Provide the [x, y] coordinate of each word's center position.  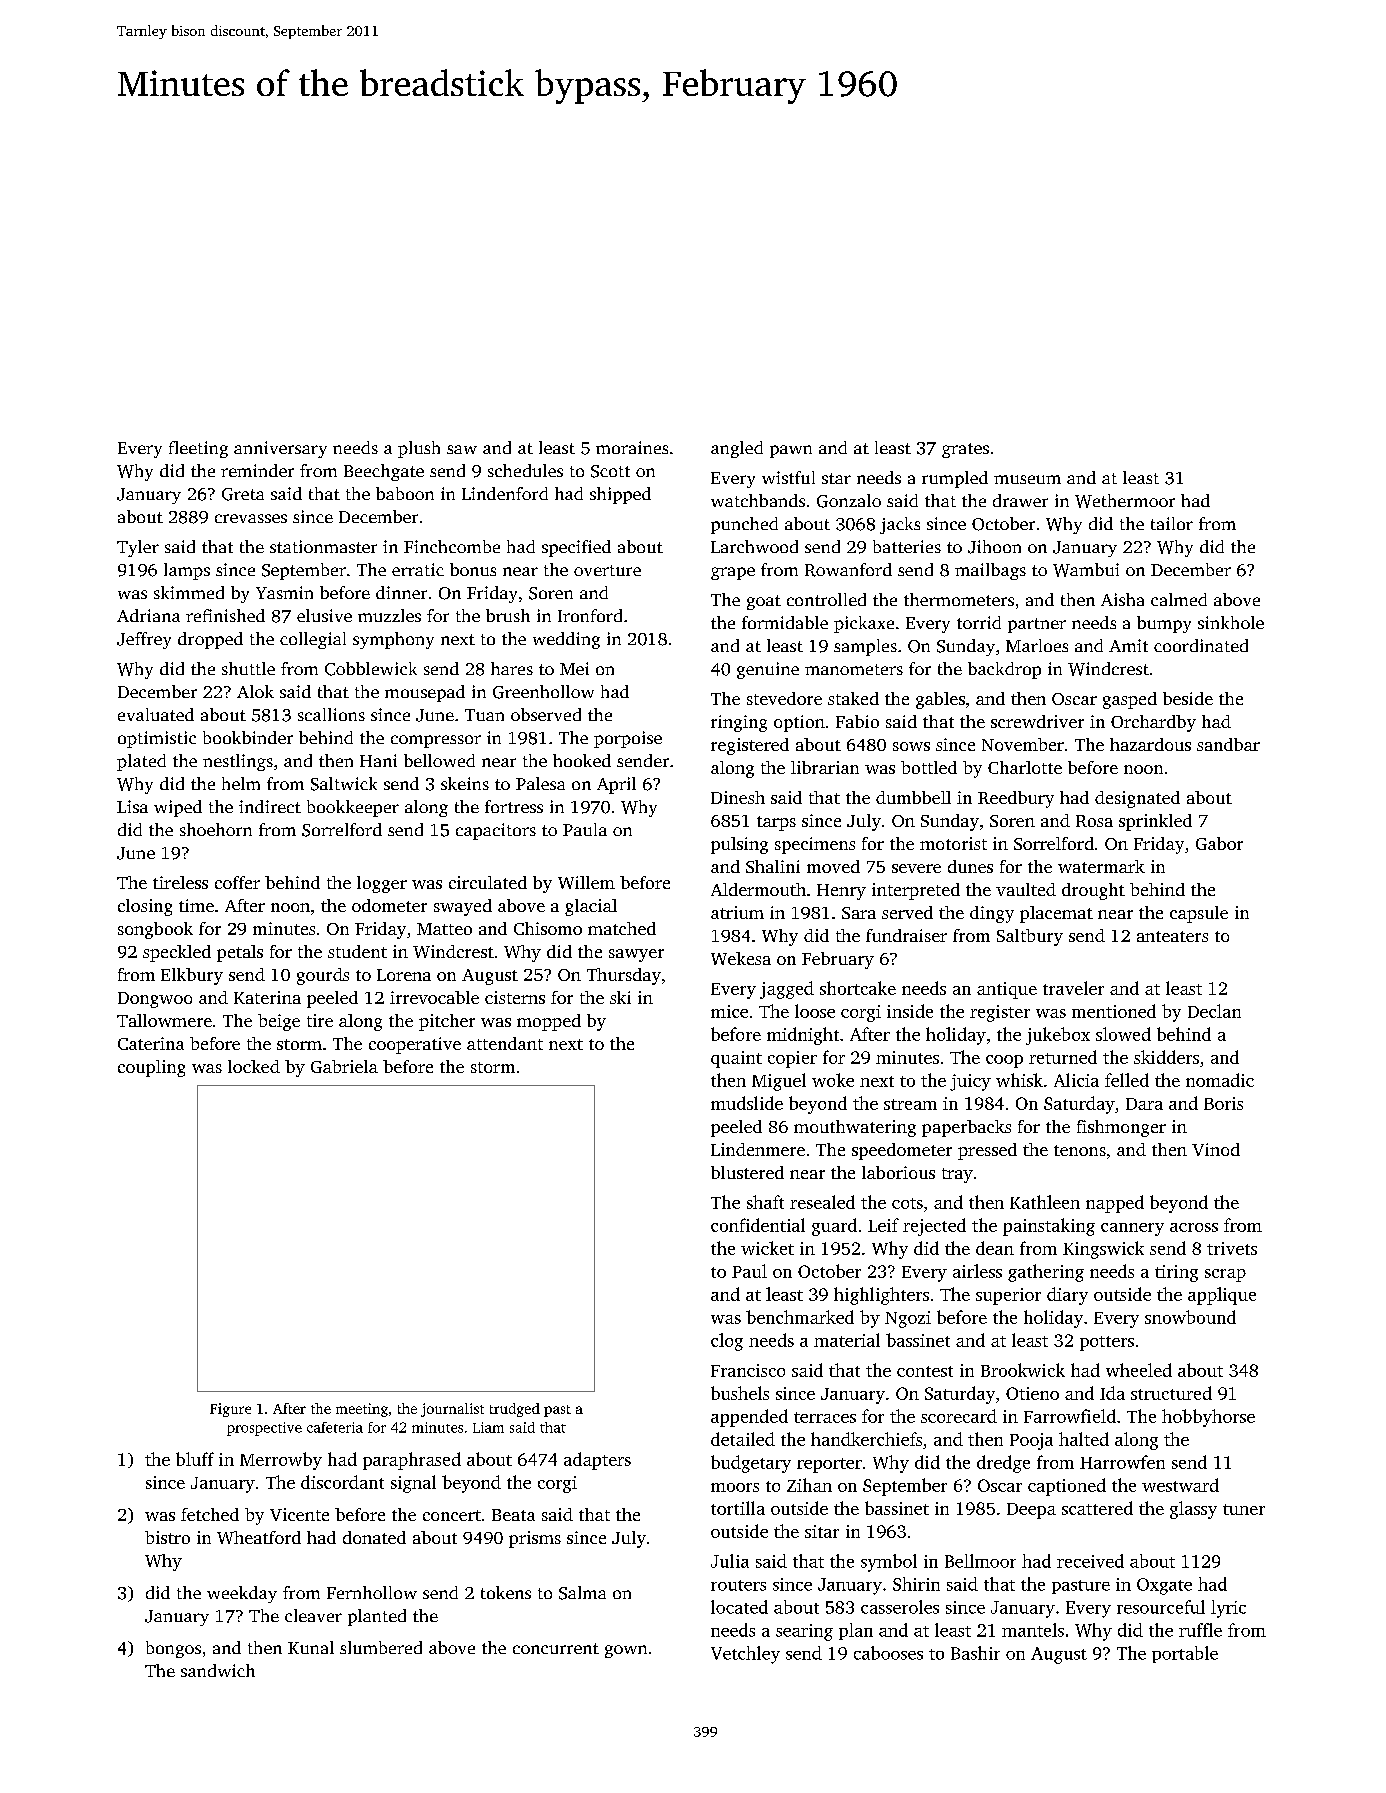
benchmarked [800, 1317]
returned [1063, 1057]
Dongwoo [155, 1000]
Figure [230, 1410]
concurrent [556, 1648]
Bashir [975, 1653]
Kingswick [1103, 1250]
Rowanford [848, 570]
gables [940, 700]
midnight [803, 1036]
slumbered [381, 1647]
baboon [405, 493]
